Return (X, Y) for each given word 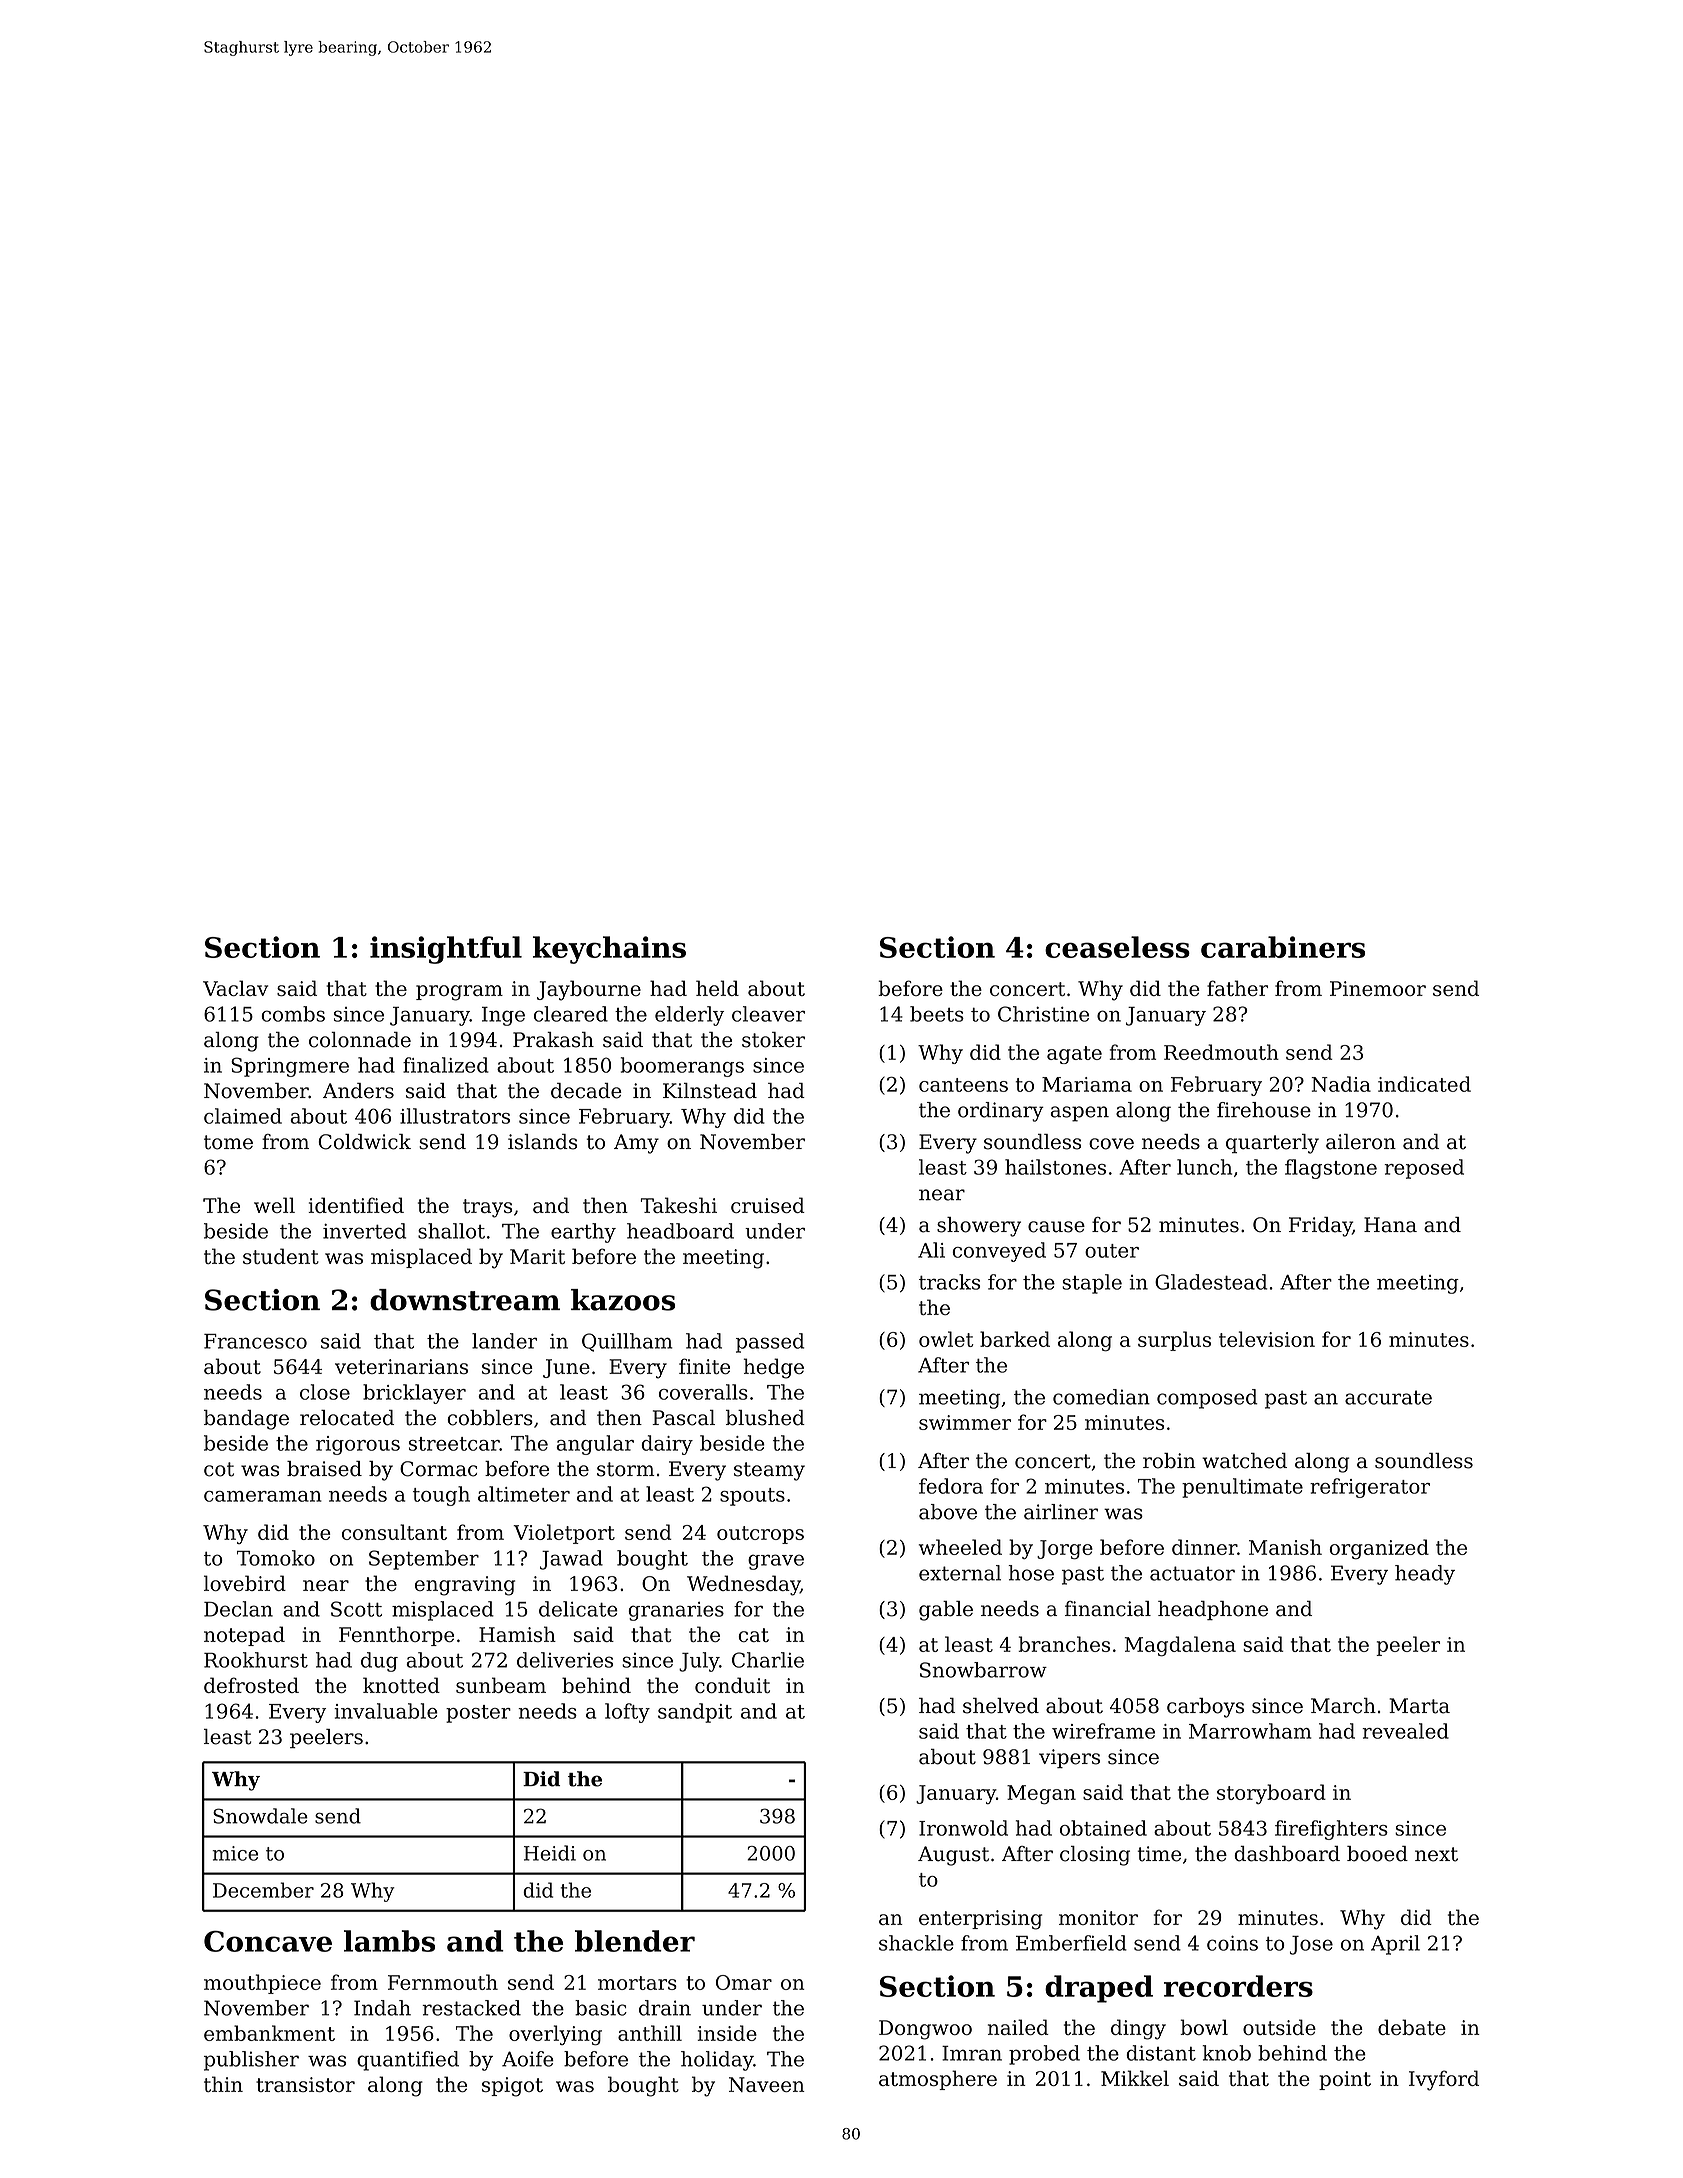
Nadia (1341, 1084)
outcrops (760, 1535)
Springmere (290, 1067)
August (953, 1856)
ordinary (1001, 1112)
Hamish (517, 1634)
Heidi (550, 1853)
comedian (1101, 1397)
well (274, 1205)
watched (1244, 1461)
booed (1377, 1854)
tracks (949, 1282)
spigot (512, 2087)
